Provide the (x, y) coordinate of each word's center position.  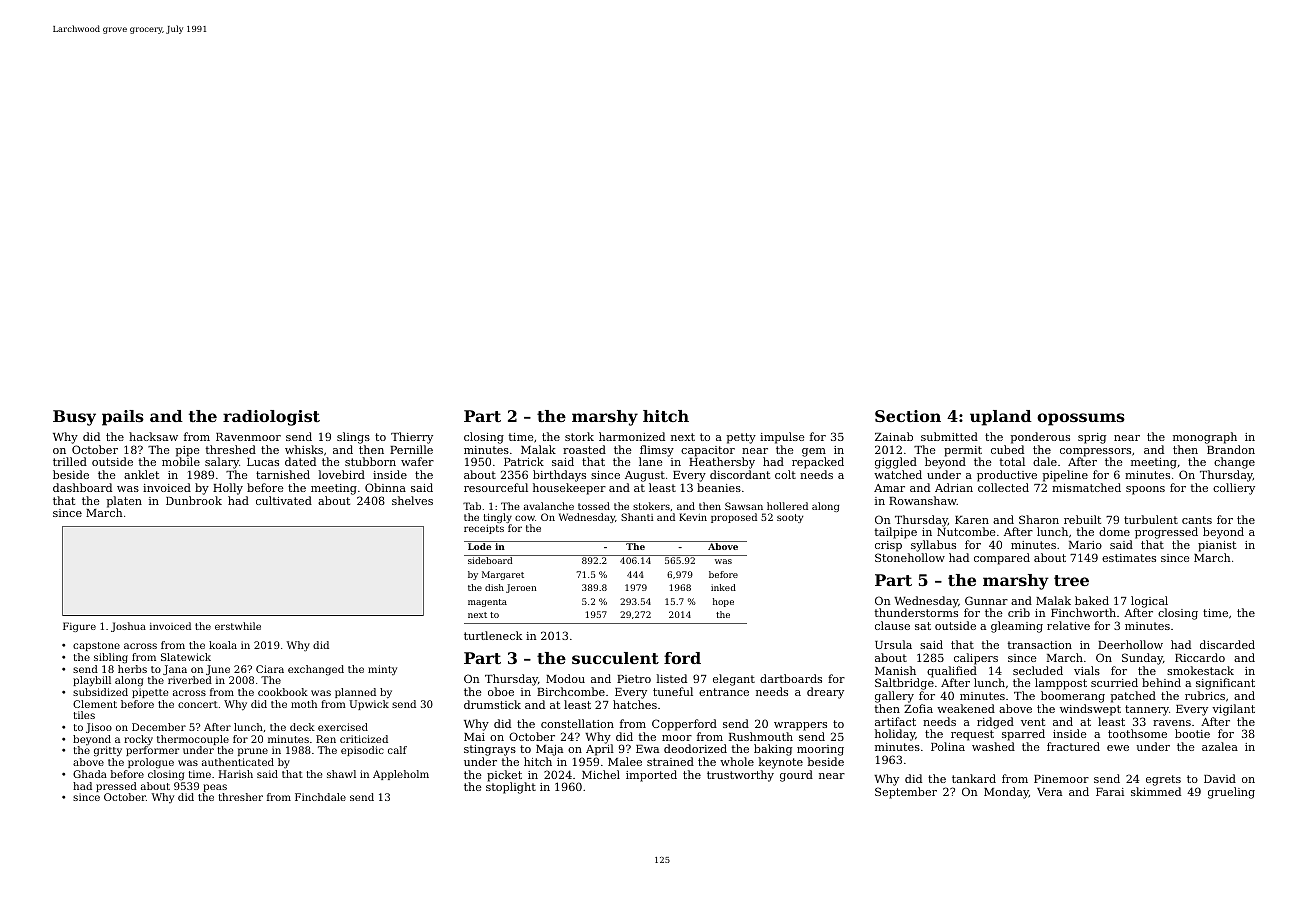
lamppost (1061, 684)
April (600, 750)
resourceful (496, 487)
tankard (974, 778)
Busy (74, 418)
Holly (228, 489)
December (159, 727)
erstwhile (238, 626)
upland (1001, 418)
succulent (615, 658)
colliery (1234, 489)
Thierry (412, 438)
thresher (240, 797)
